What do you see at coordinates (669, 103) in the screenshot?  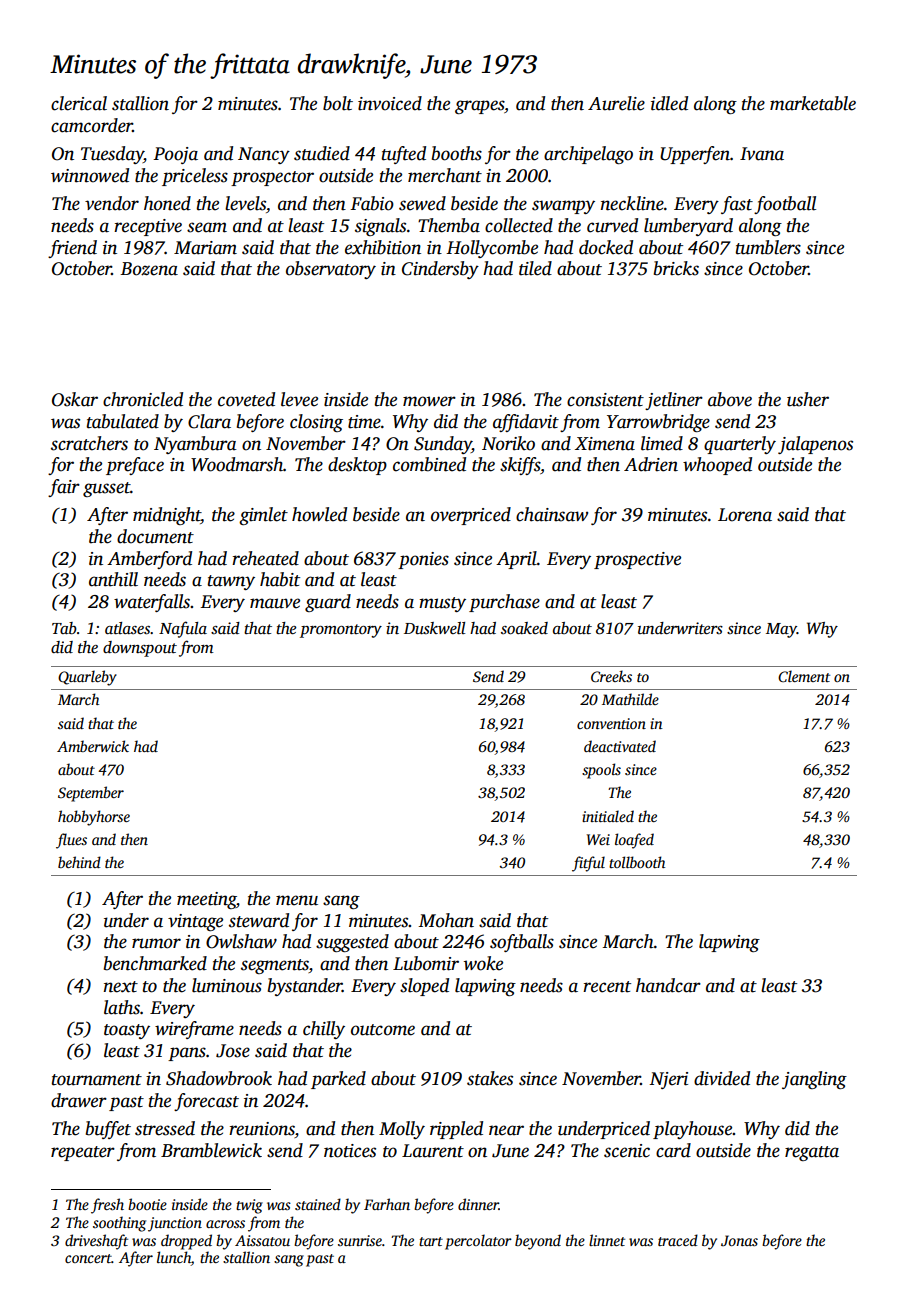 I see `idled` at bounding box center [669, 103].
